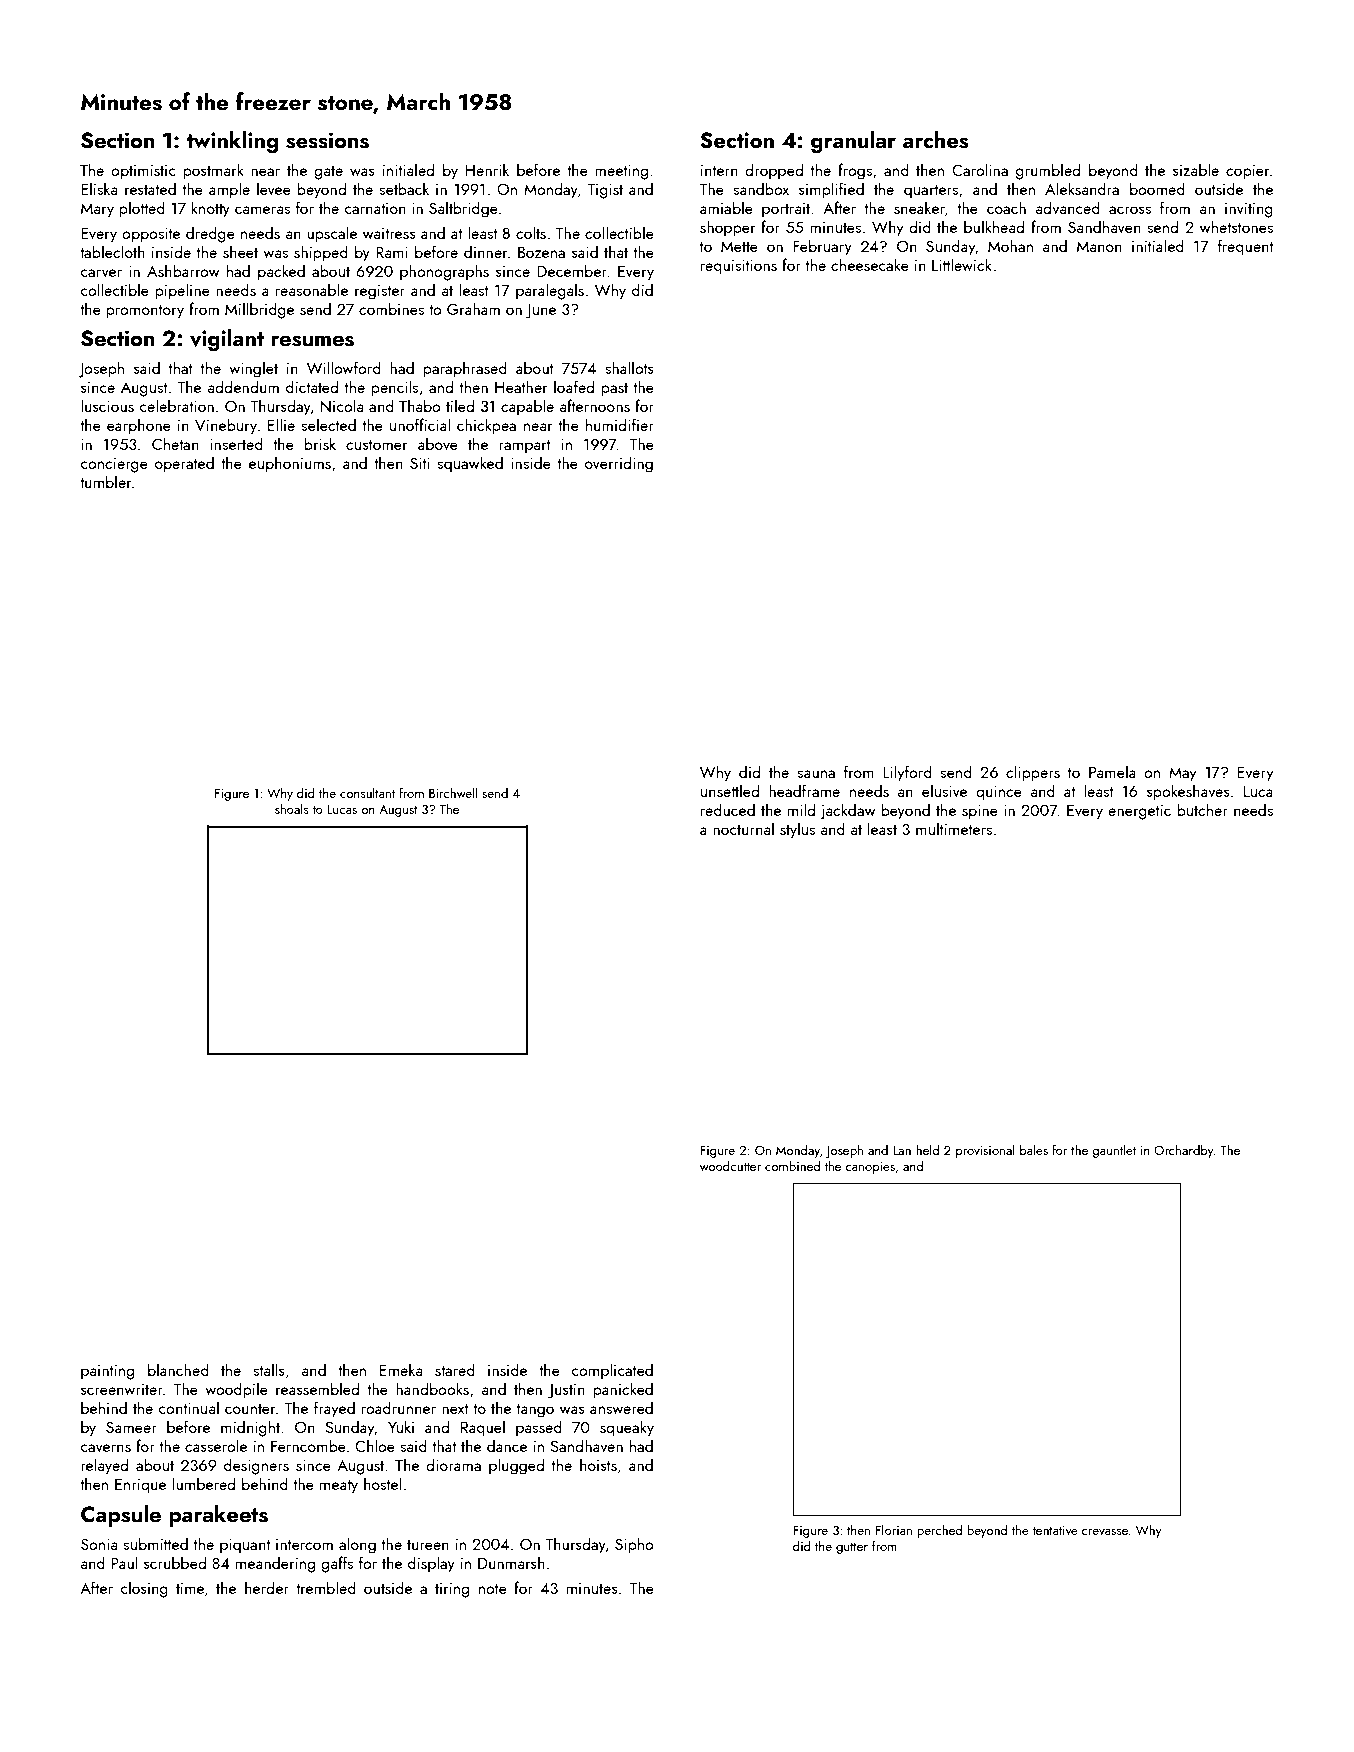 This page has height=1752, width=1354. I want to click on Birchwell, so click(453, 793).
